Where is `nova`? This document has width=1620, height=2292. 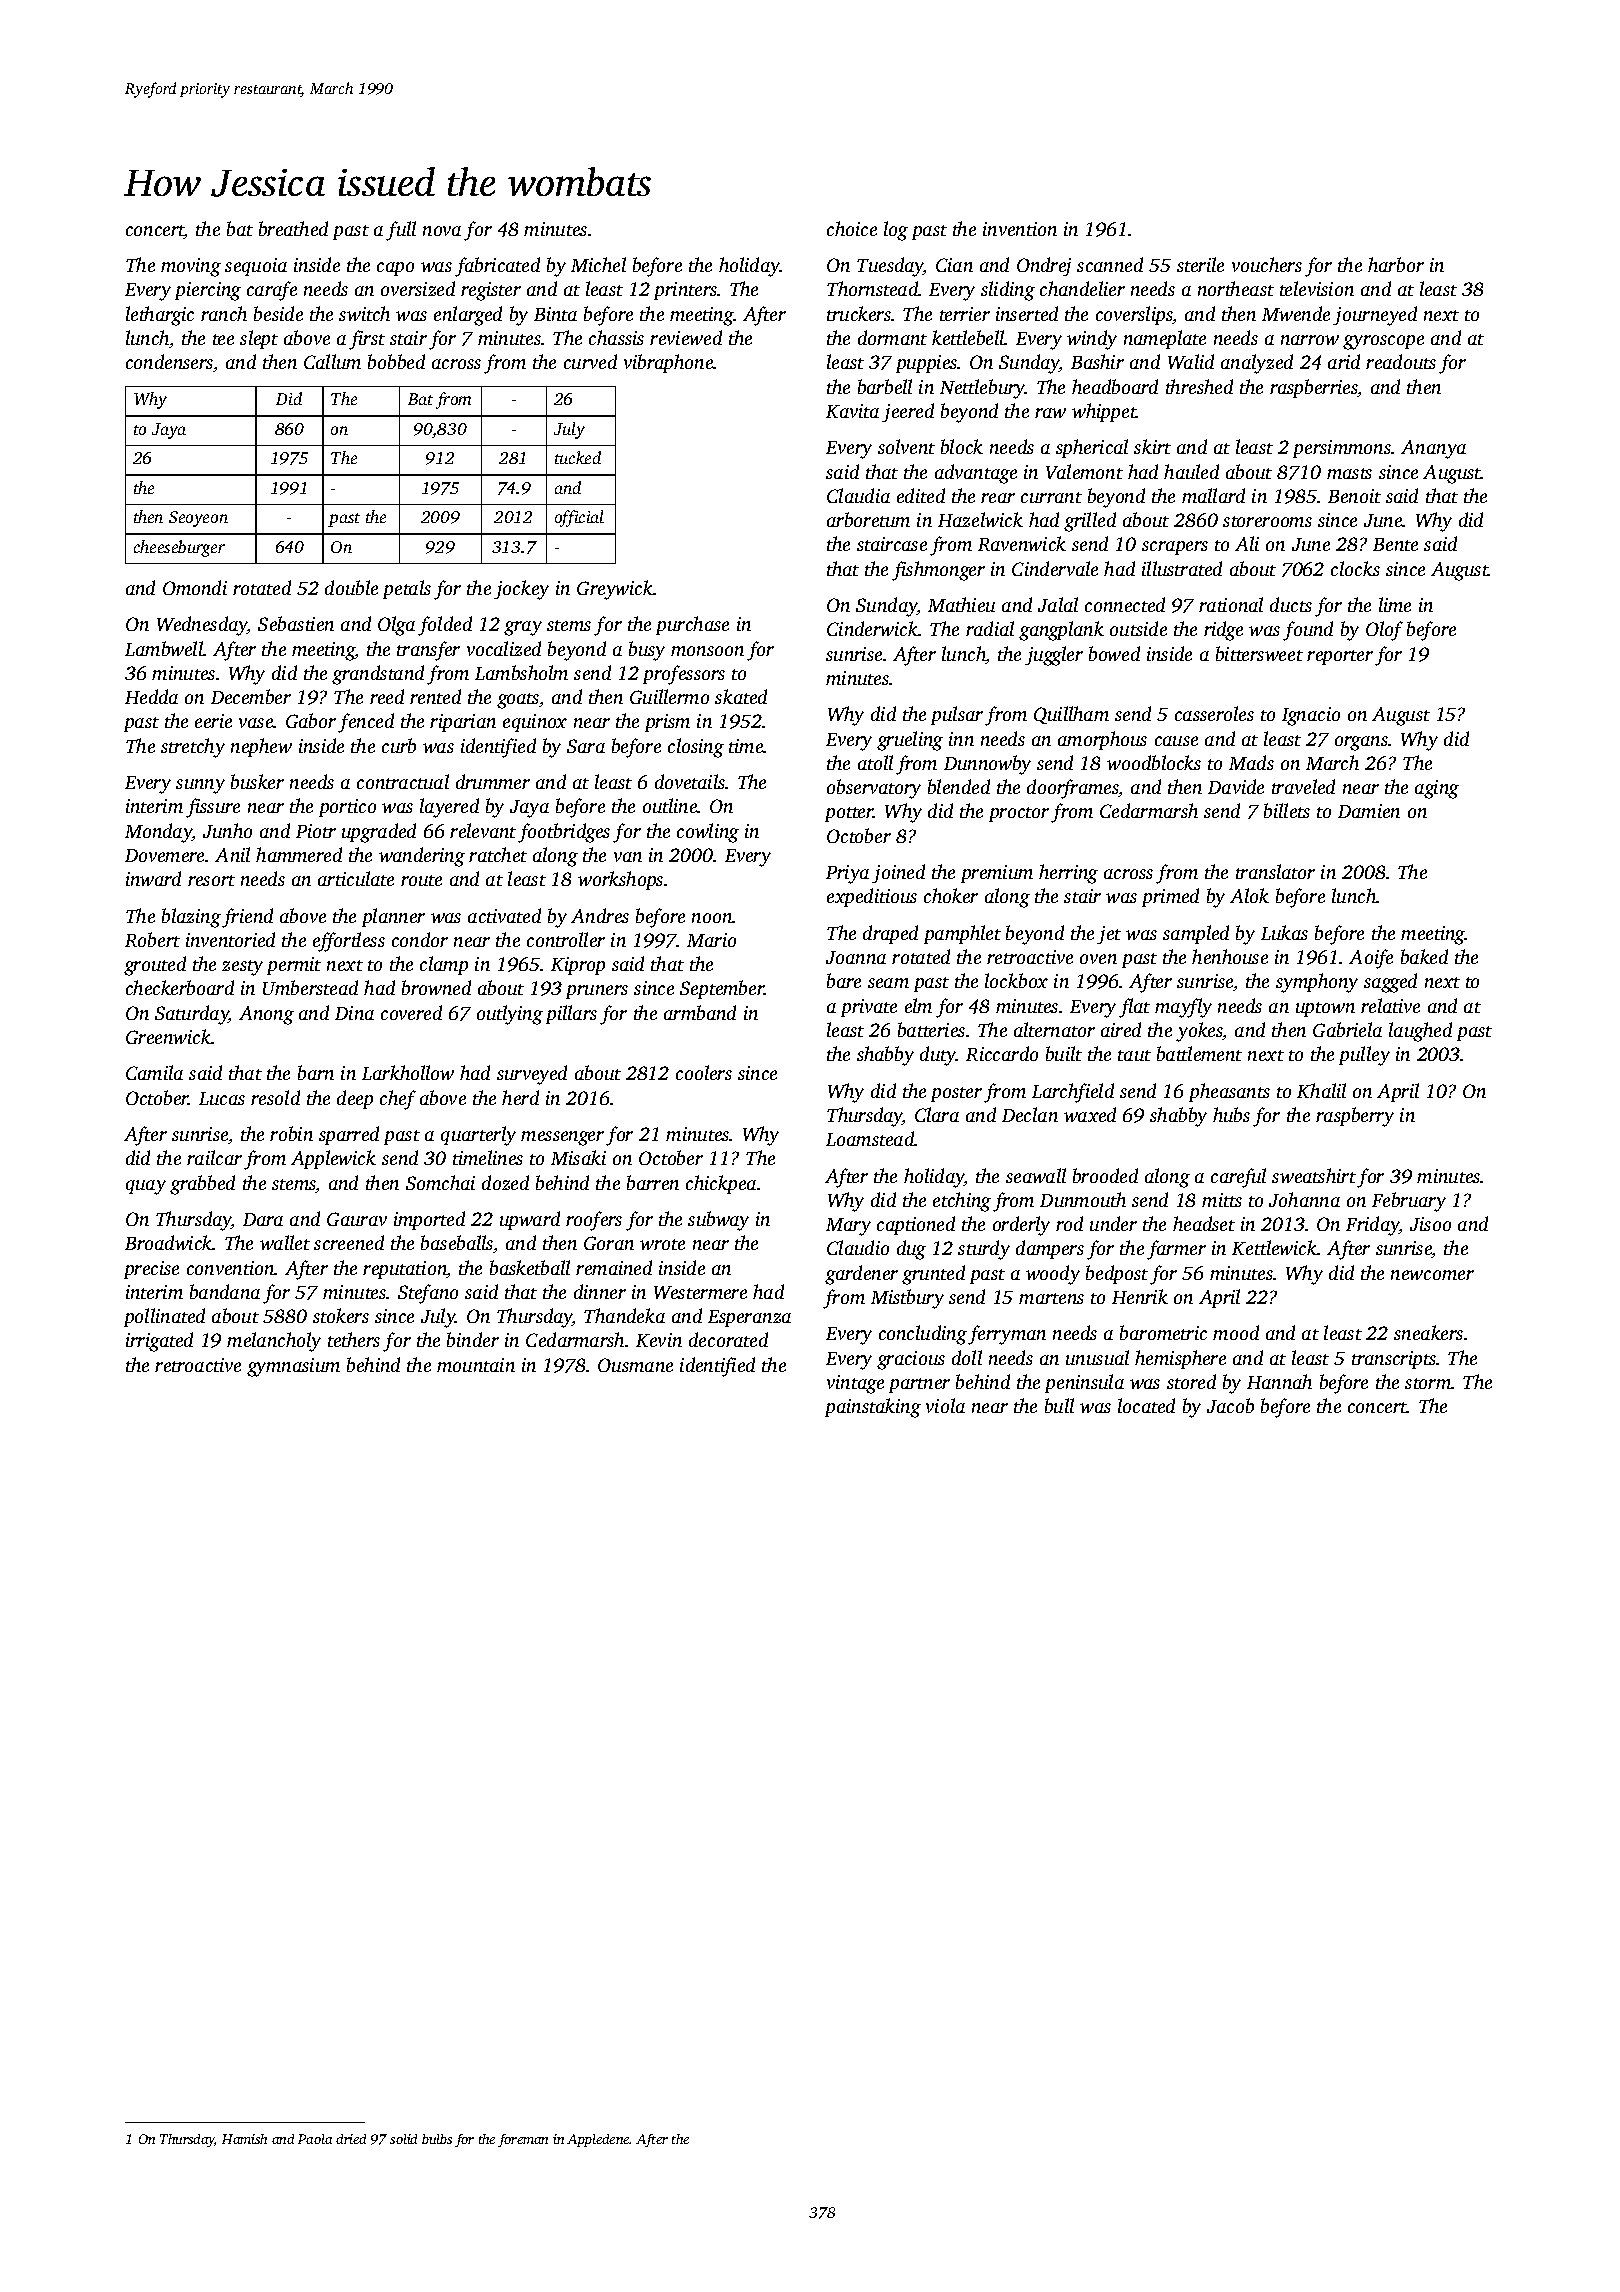 nova is located at coordinates (442, 231).
